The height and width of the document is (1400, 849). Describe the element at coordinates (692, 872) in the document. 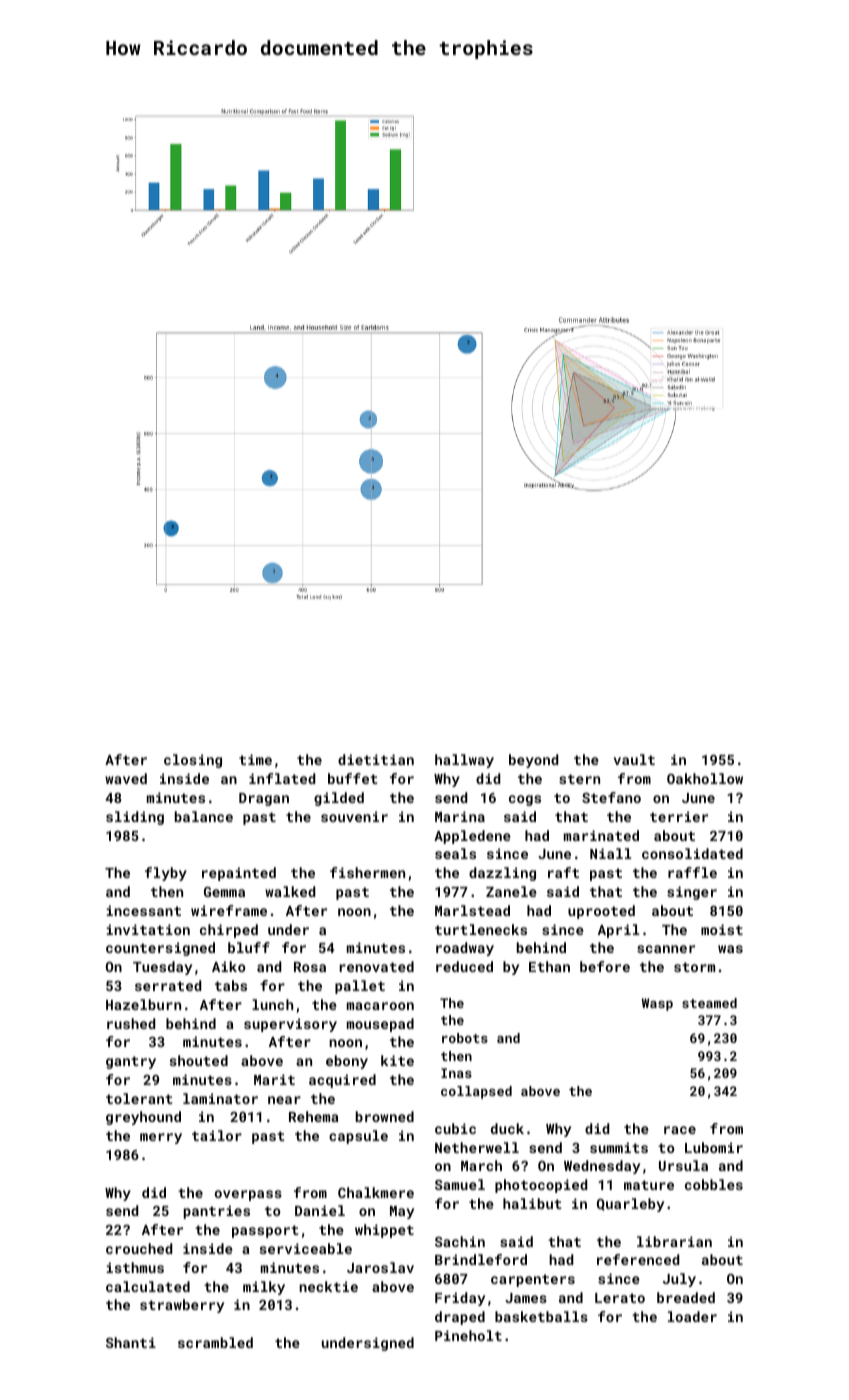

I see `raffle` at that location.
